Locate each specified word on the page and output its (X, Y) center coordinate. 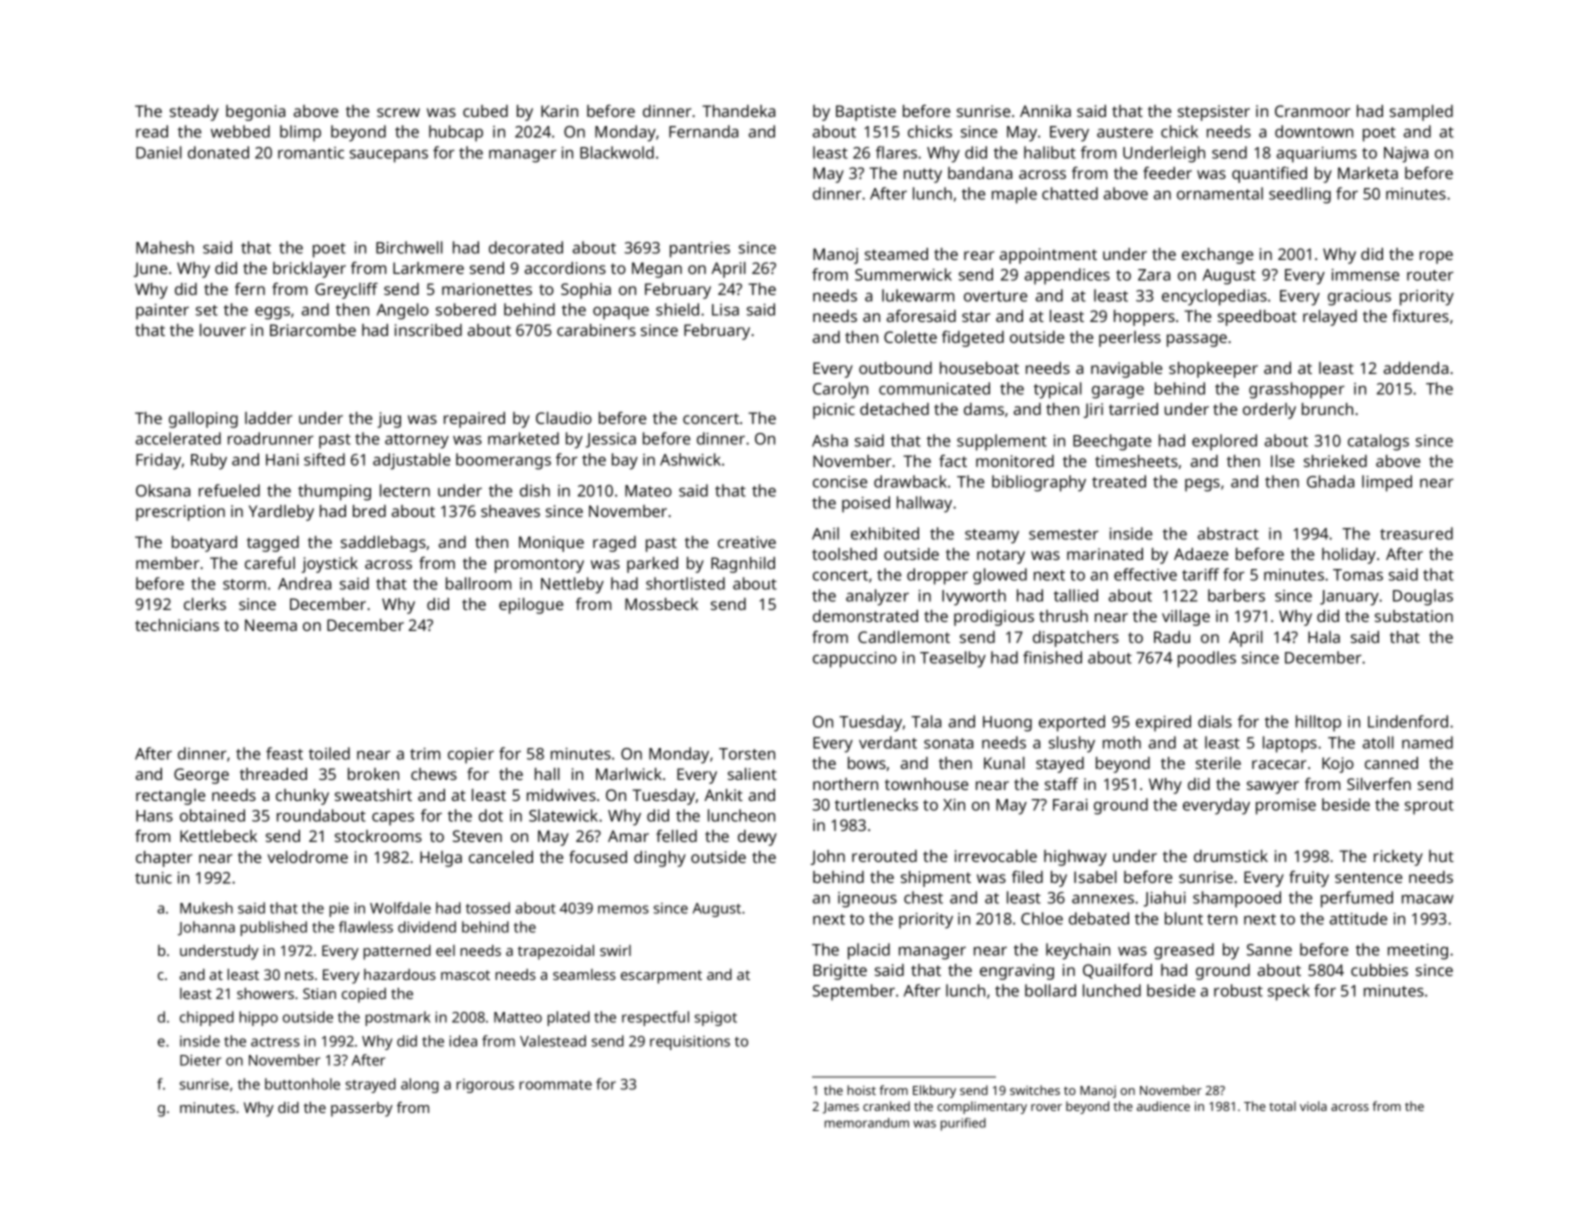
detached (894, 409)
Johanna (206, 928)
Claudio (564, 418)
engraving (1017, 972)
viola (1313, 1106)
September (854, 992)
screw (398, 112)
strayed (371, 1085)
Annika (1045, 111)
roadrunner (271, 438)
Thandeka (738, 111)
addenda (1416, 368)
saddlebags (383, 544)
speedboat (1257, 318)
